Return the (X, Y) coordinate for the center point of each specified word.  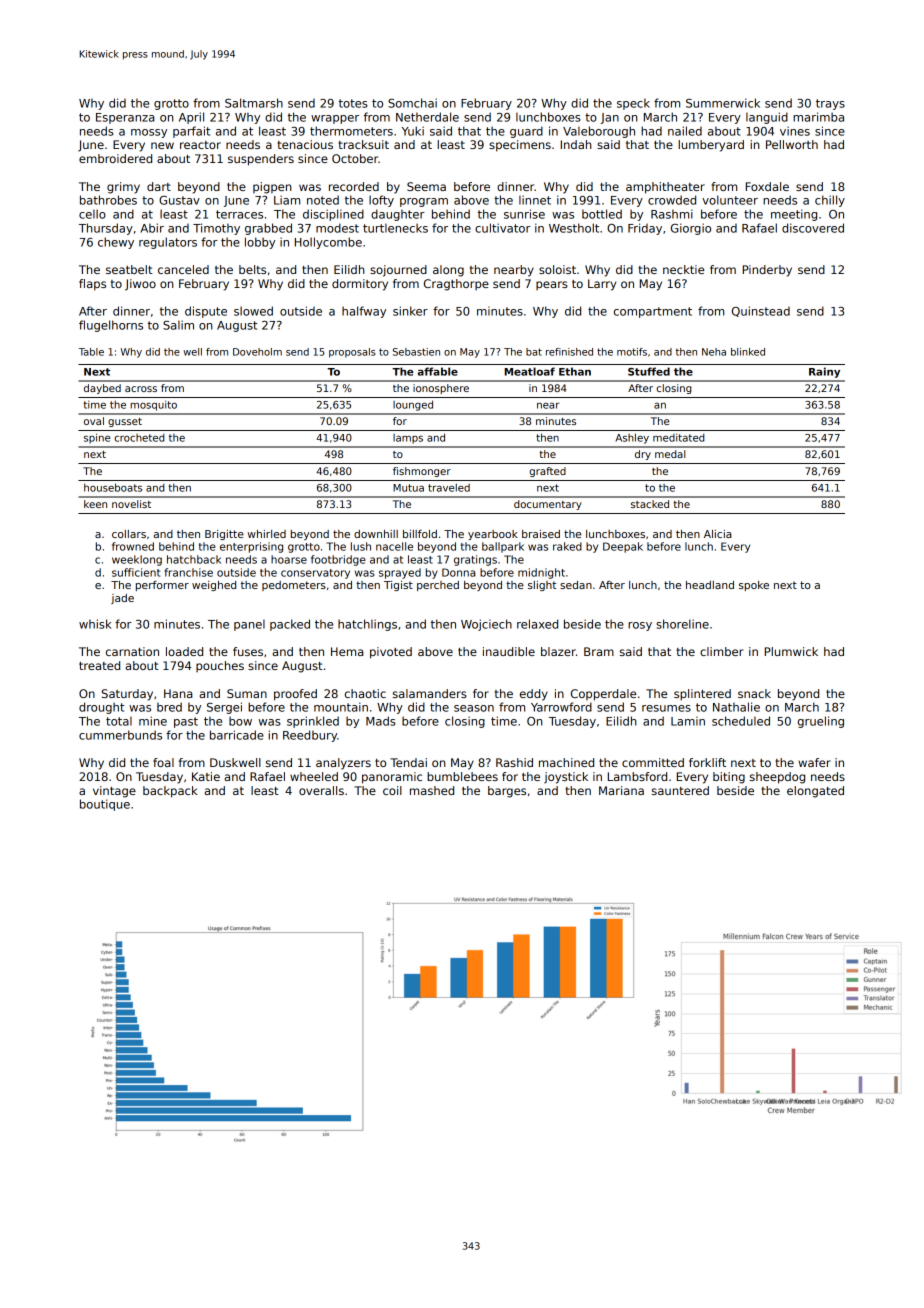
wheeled (314, 776)
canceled (183, 269)
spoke (754, 586)
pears (552, 285)
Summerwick (723, 103)
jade (122, 599)
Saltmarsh (254, 103)
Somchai (412, 103)
